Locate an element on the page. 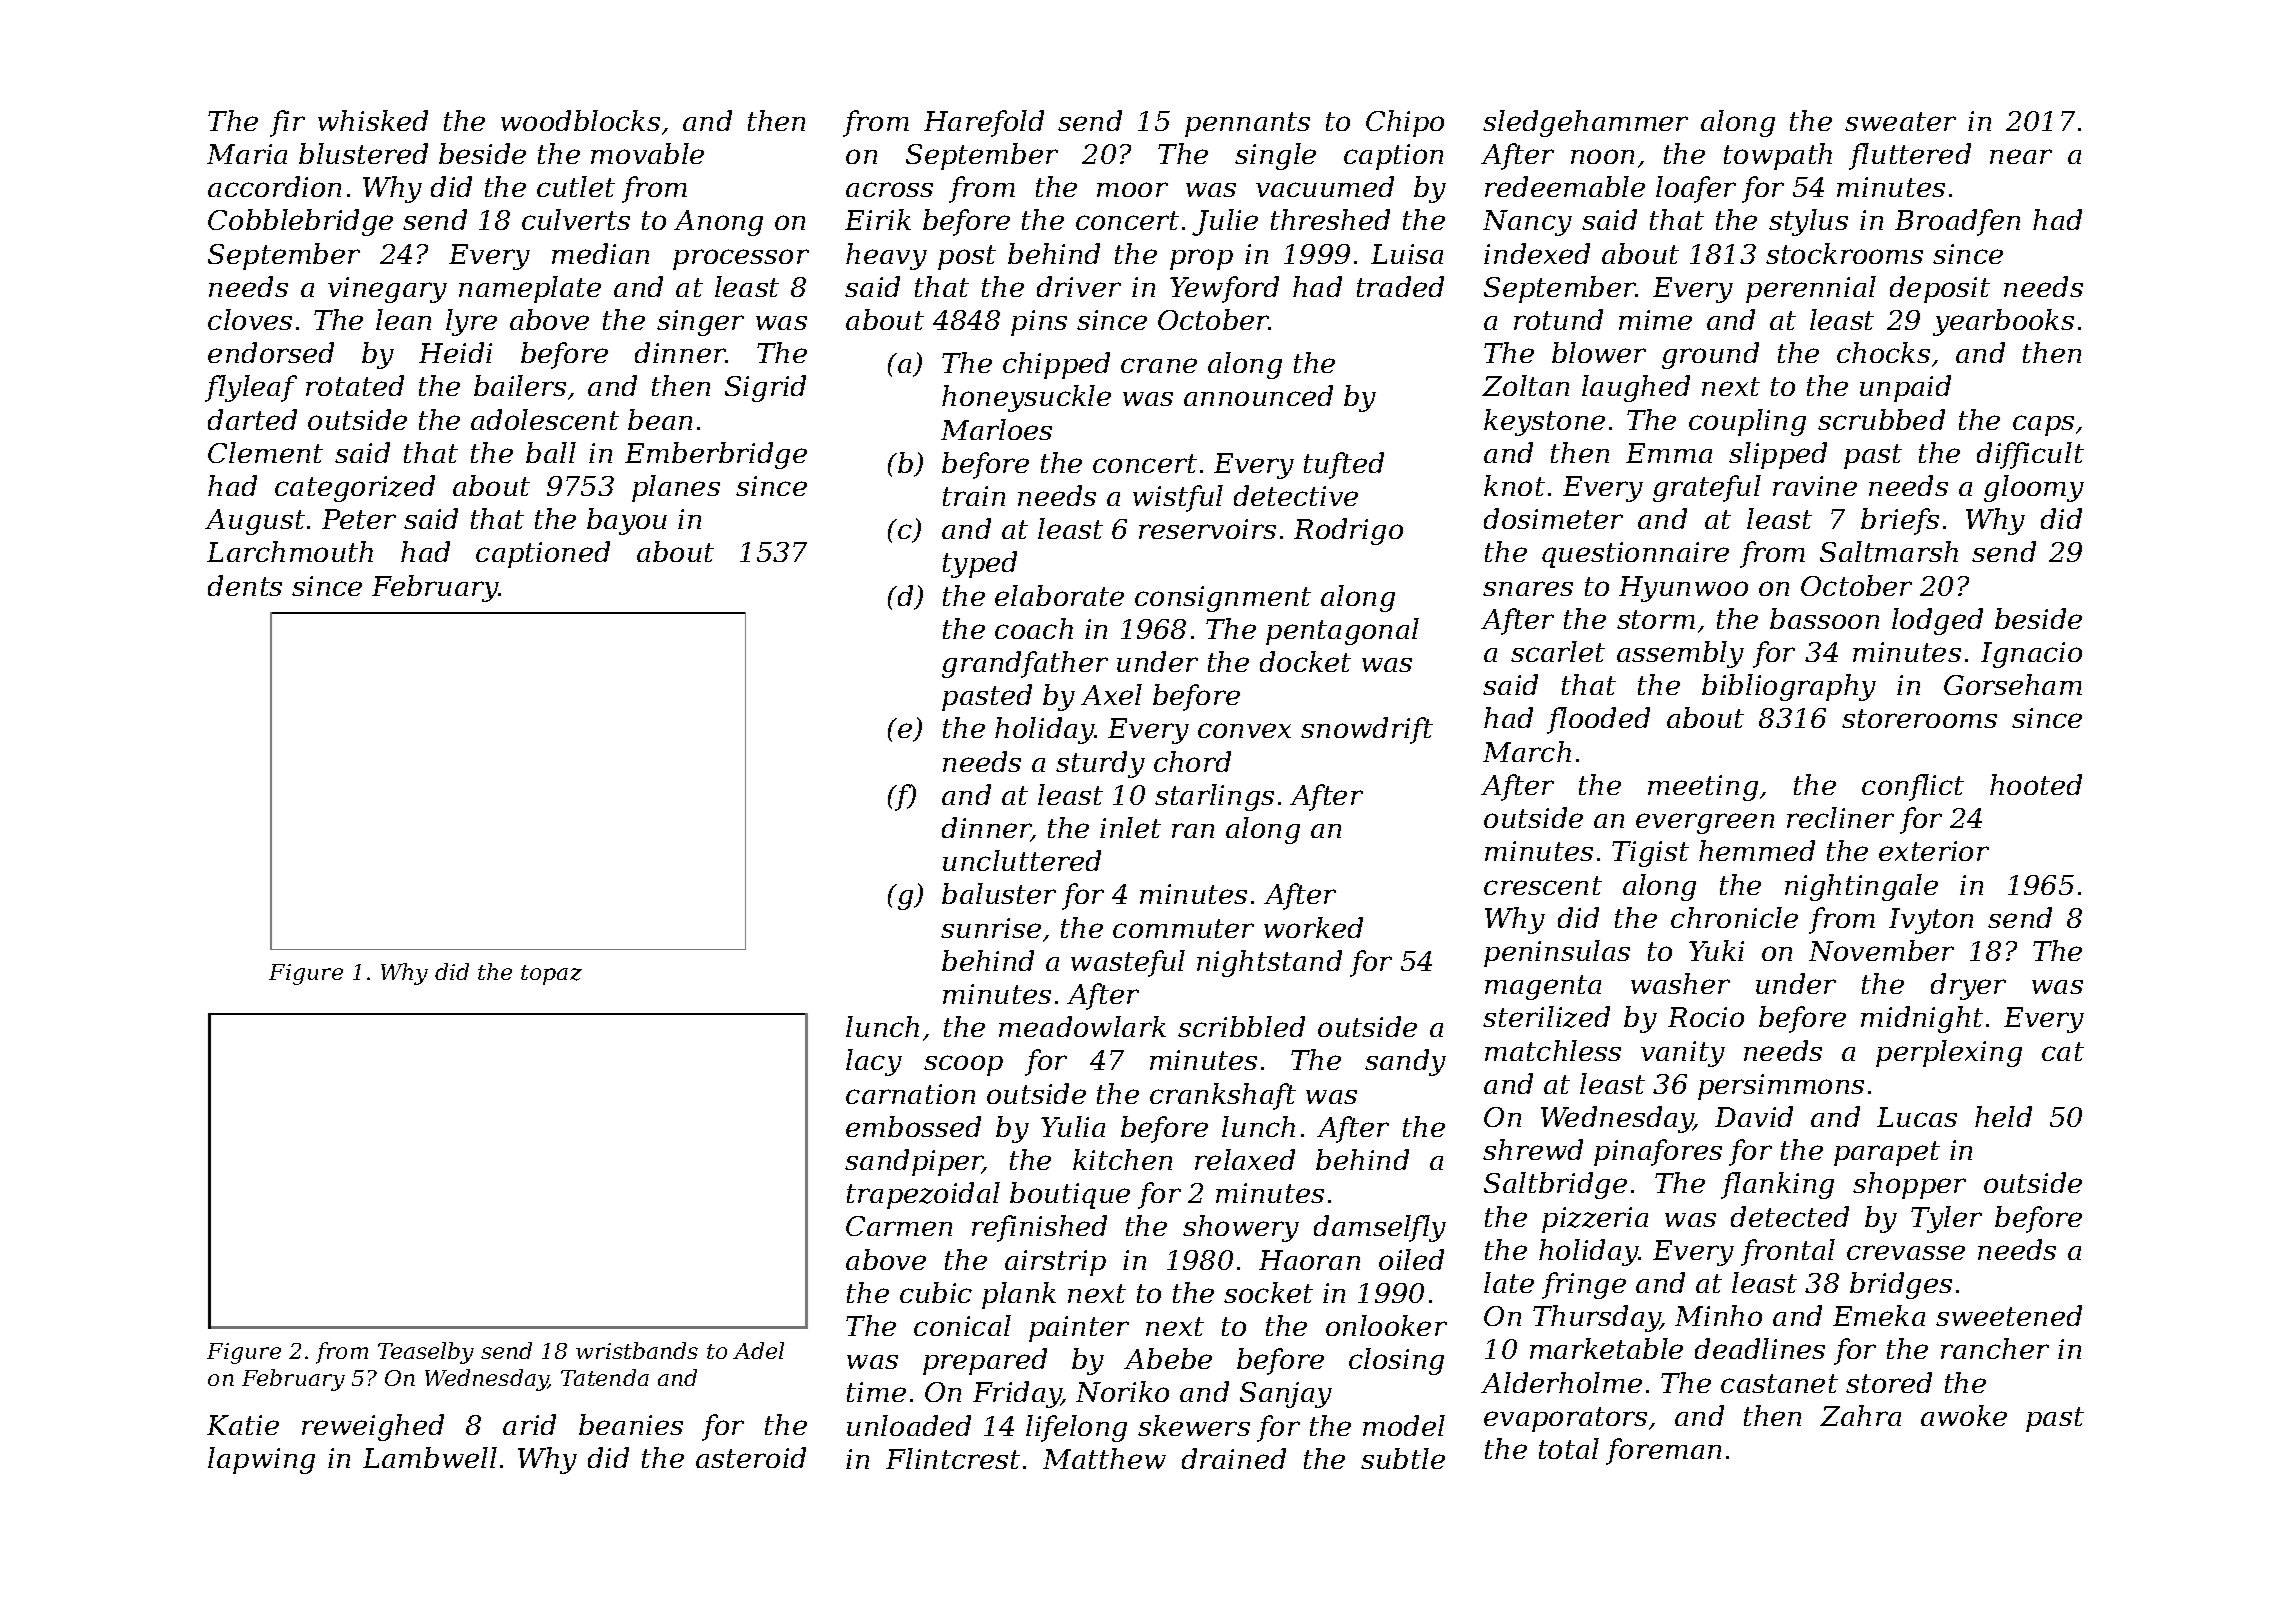  grandfather is located at coordinates (1025, 664).
